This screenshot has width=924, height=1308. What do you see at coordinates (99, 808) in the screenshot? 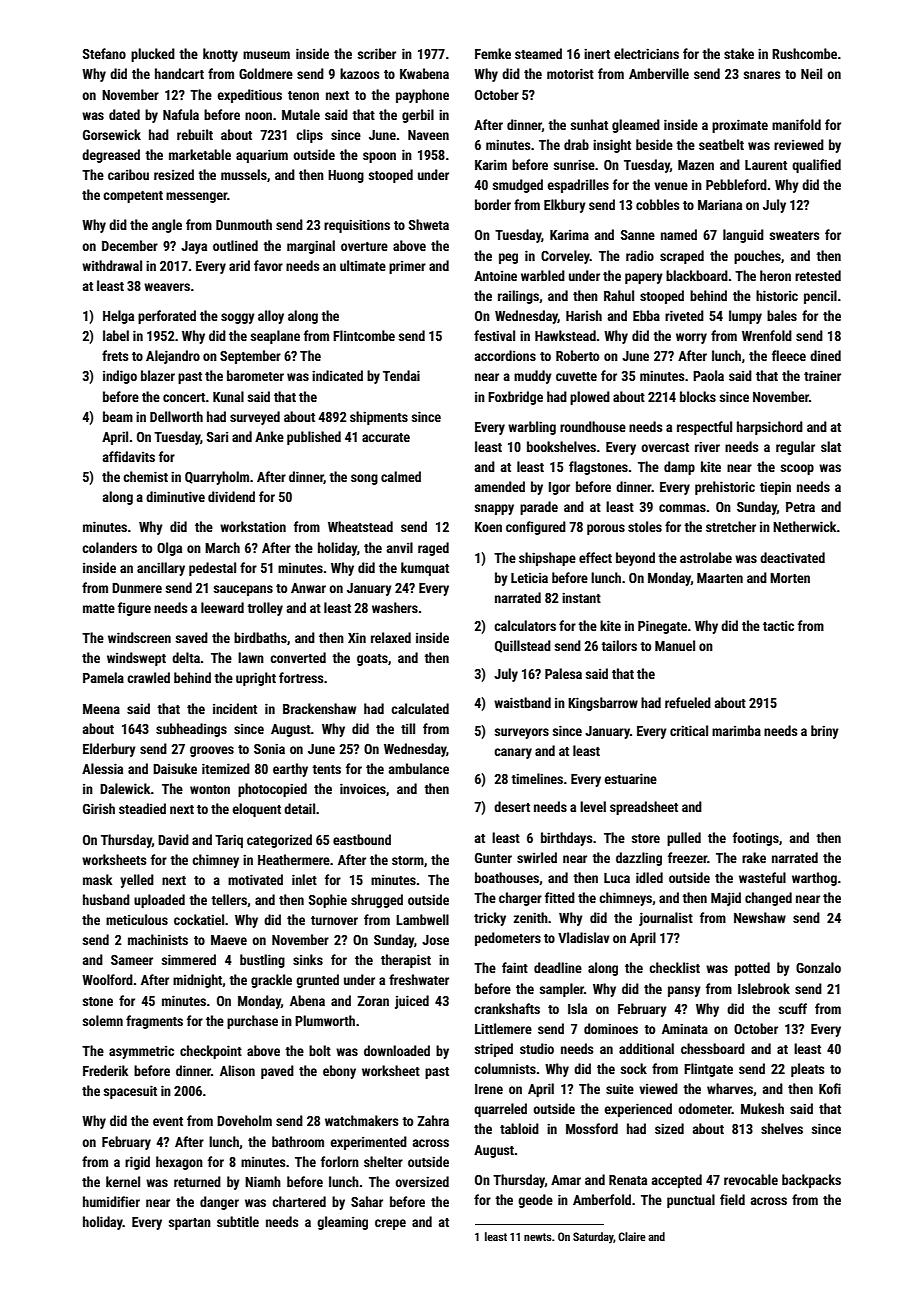
I see `Girish` at bounding box center [99, 808].
